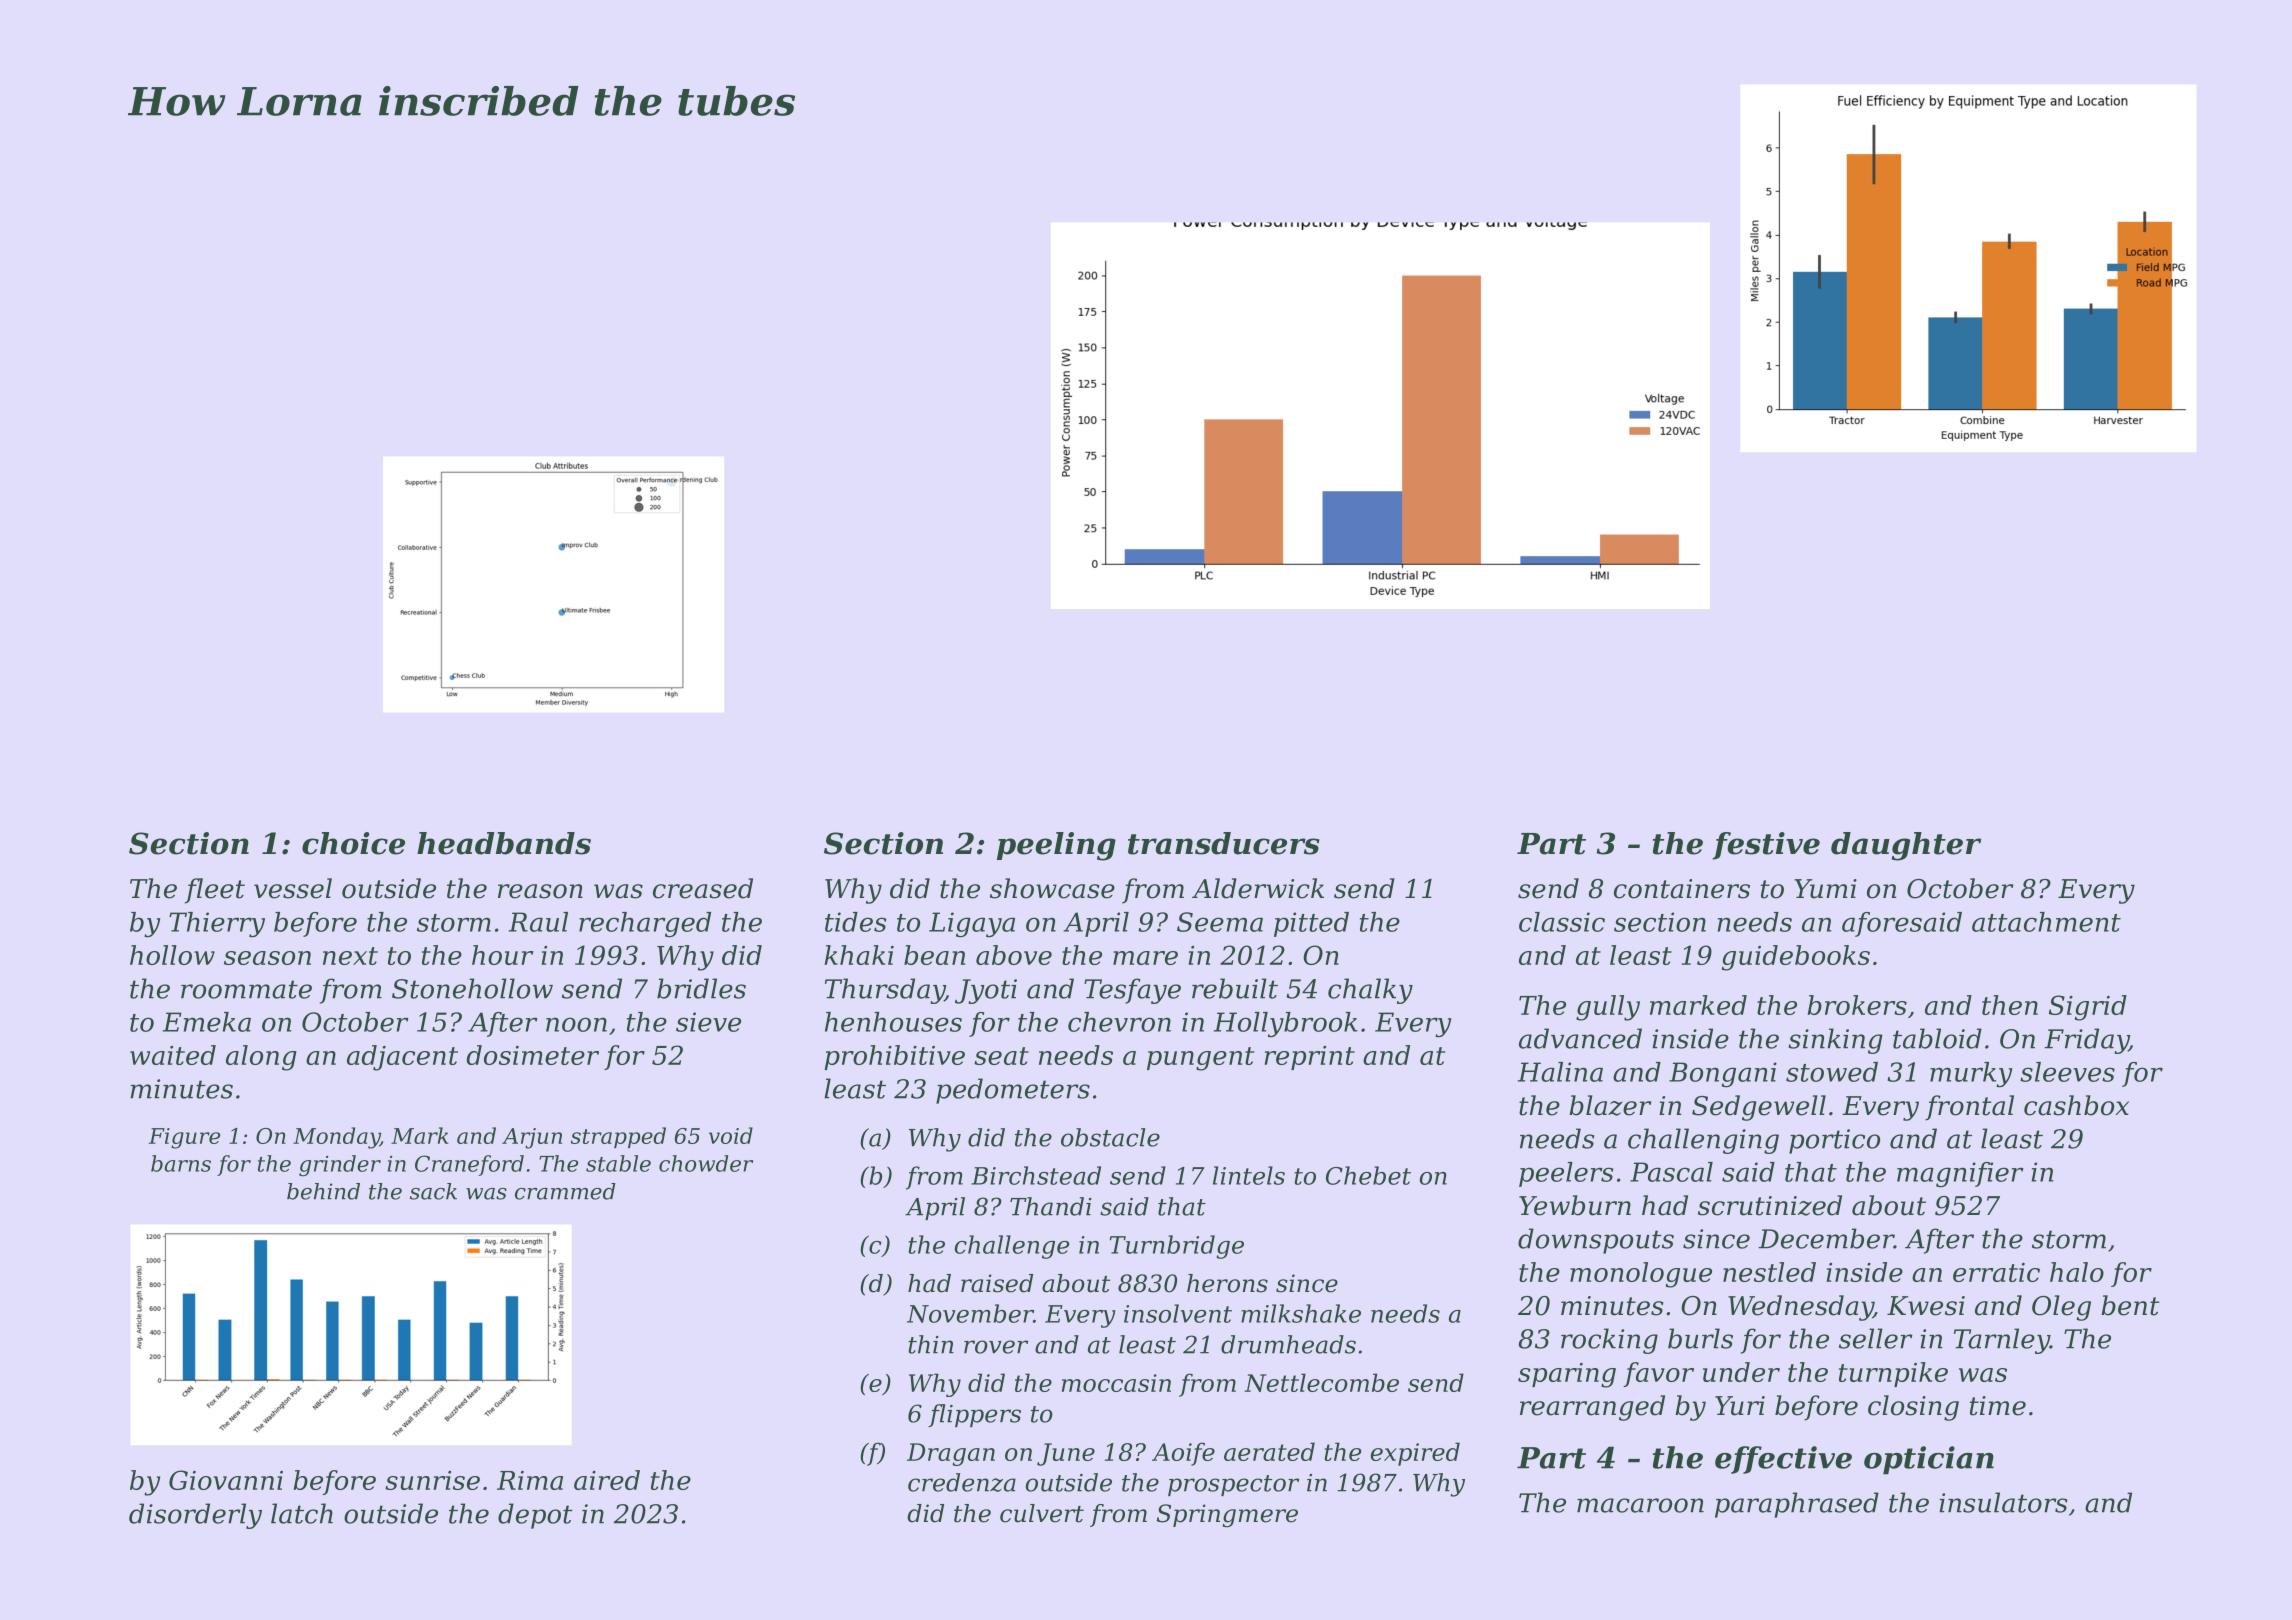  What do you see at coordinates (2046, 922) in the page?
I see `attachment` at bounding box center [2046, 922].
